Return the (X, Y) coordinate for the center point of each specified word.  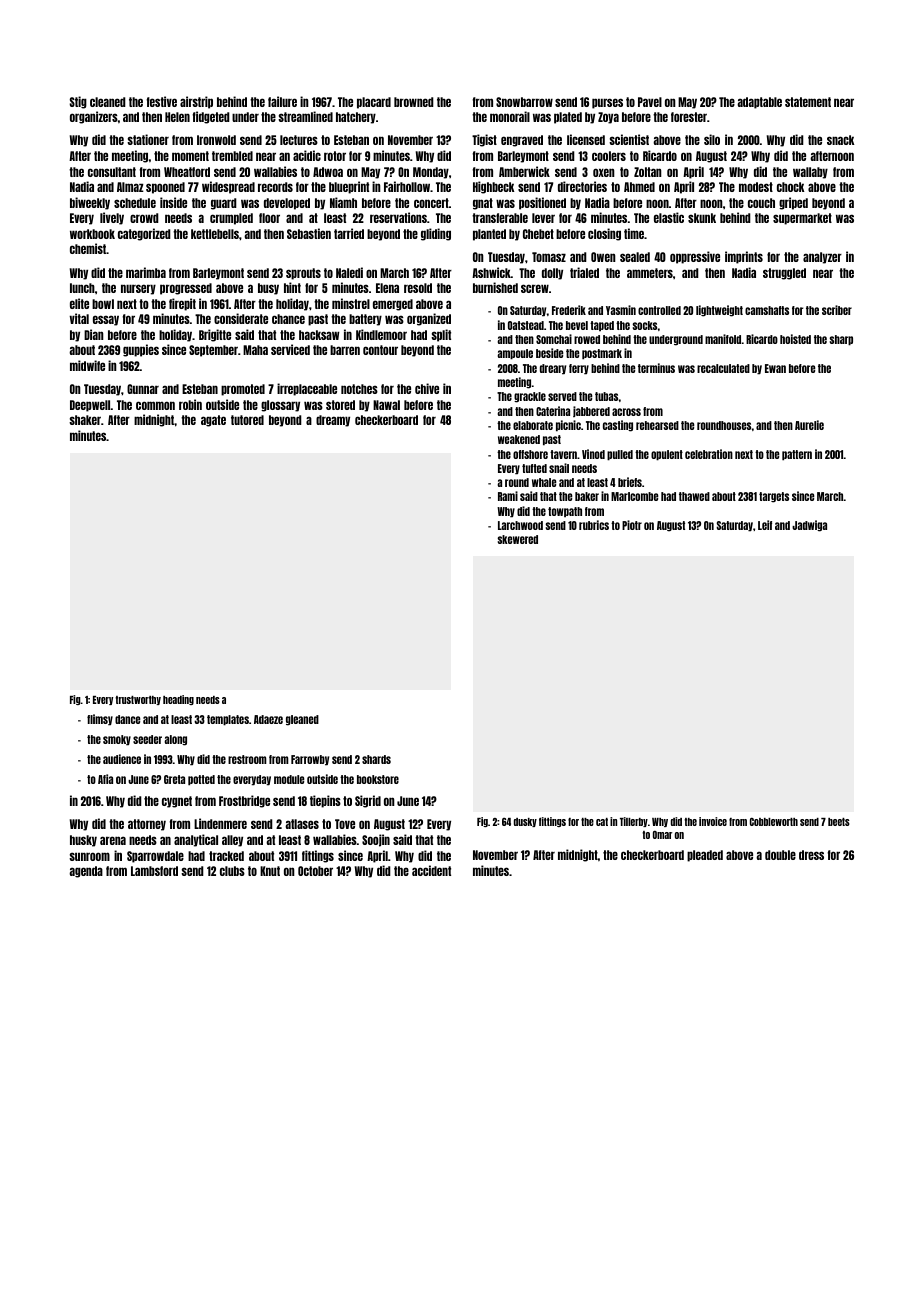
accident (431, 870)
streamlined (305, 116)
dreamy (333, 421)
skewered (518, 539)
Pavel (650, 102)
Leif (765, 525)
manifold (723, 339)
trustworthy (138, 700)
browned (414, 102)
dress (811, 855)
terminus (656, 368)
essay (106, 320)
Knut (270, 871)
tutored (247, 420)
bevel (577, 325)
